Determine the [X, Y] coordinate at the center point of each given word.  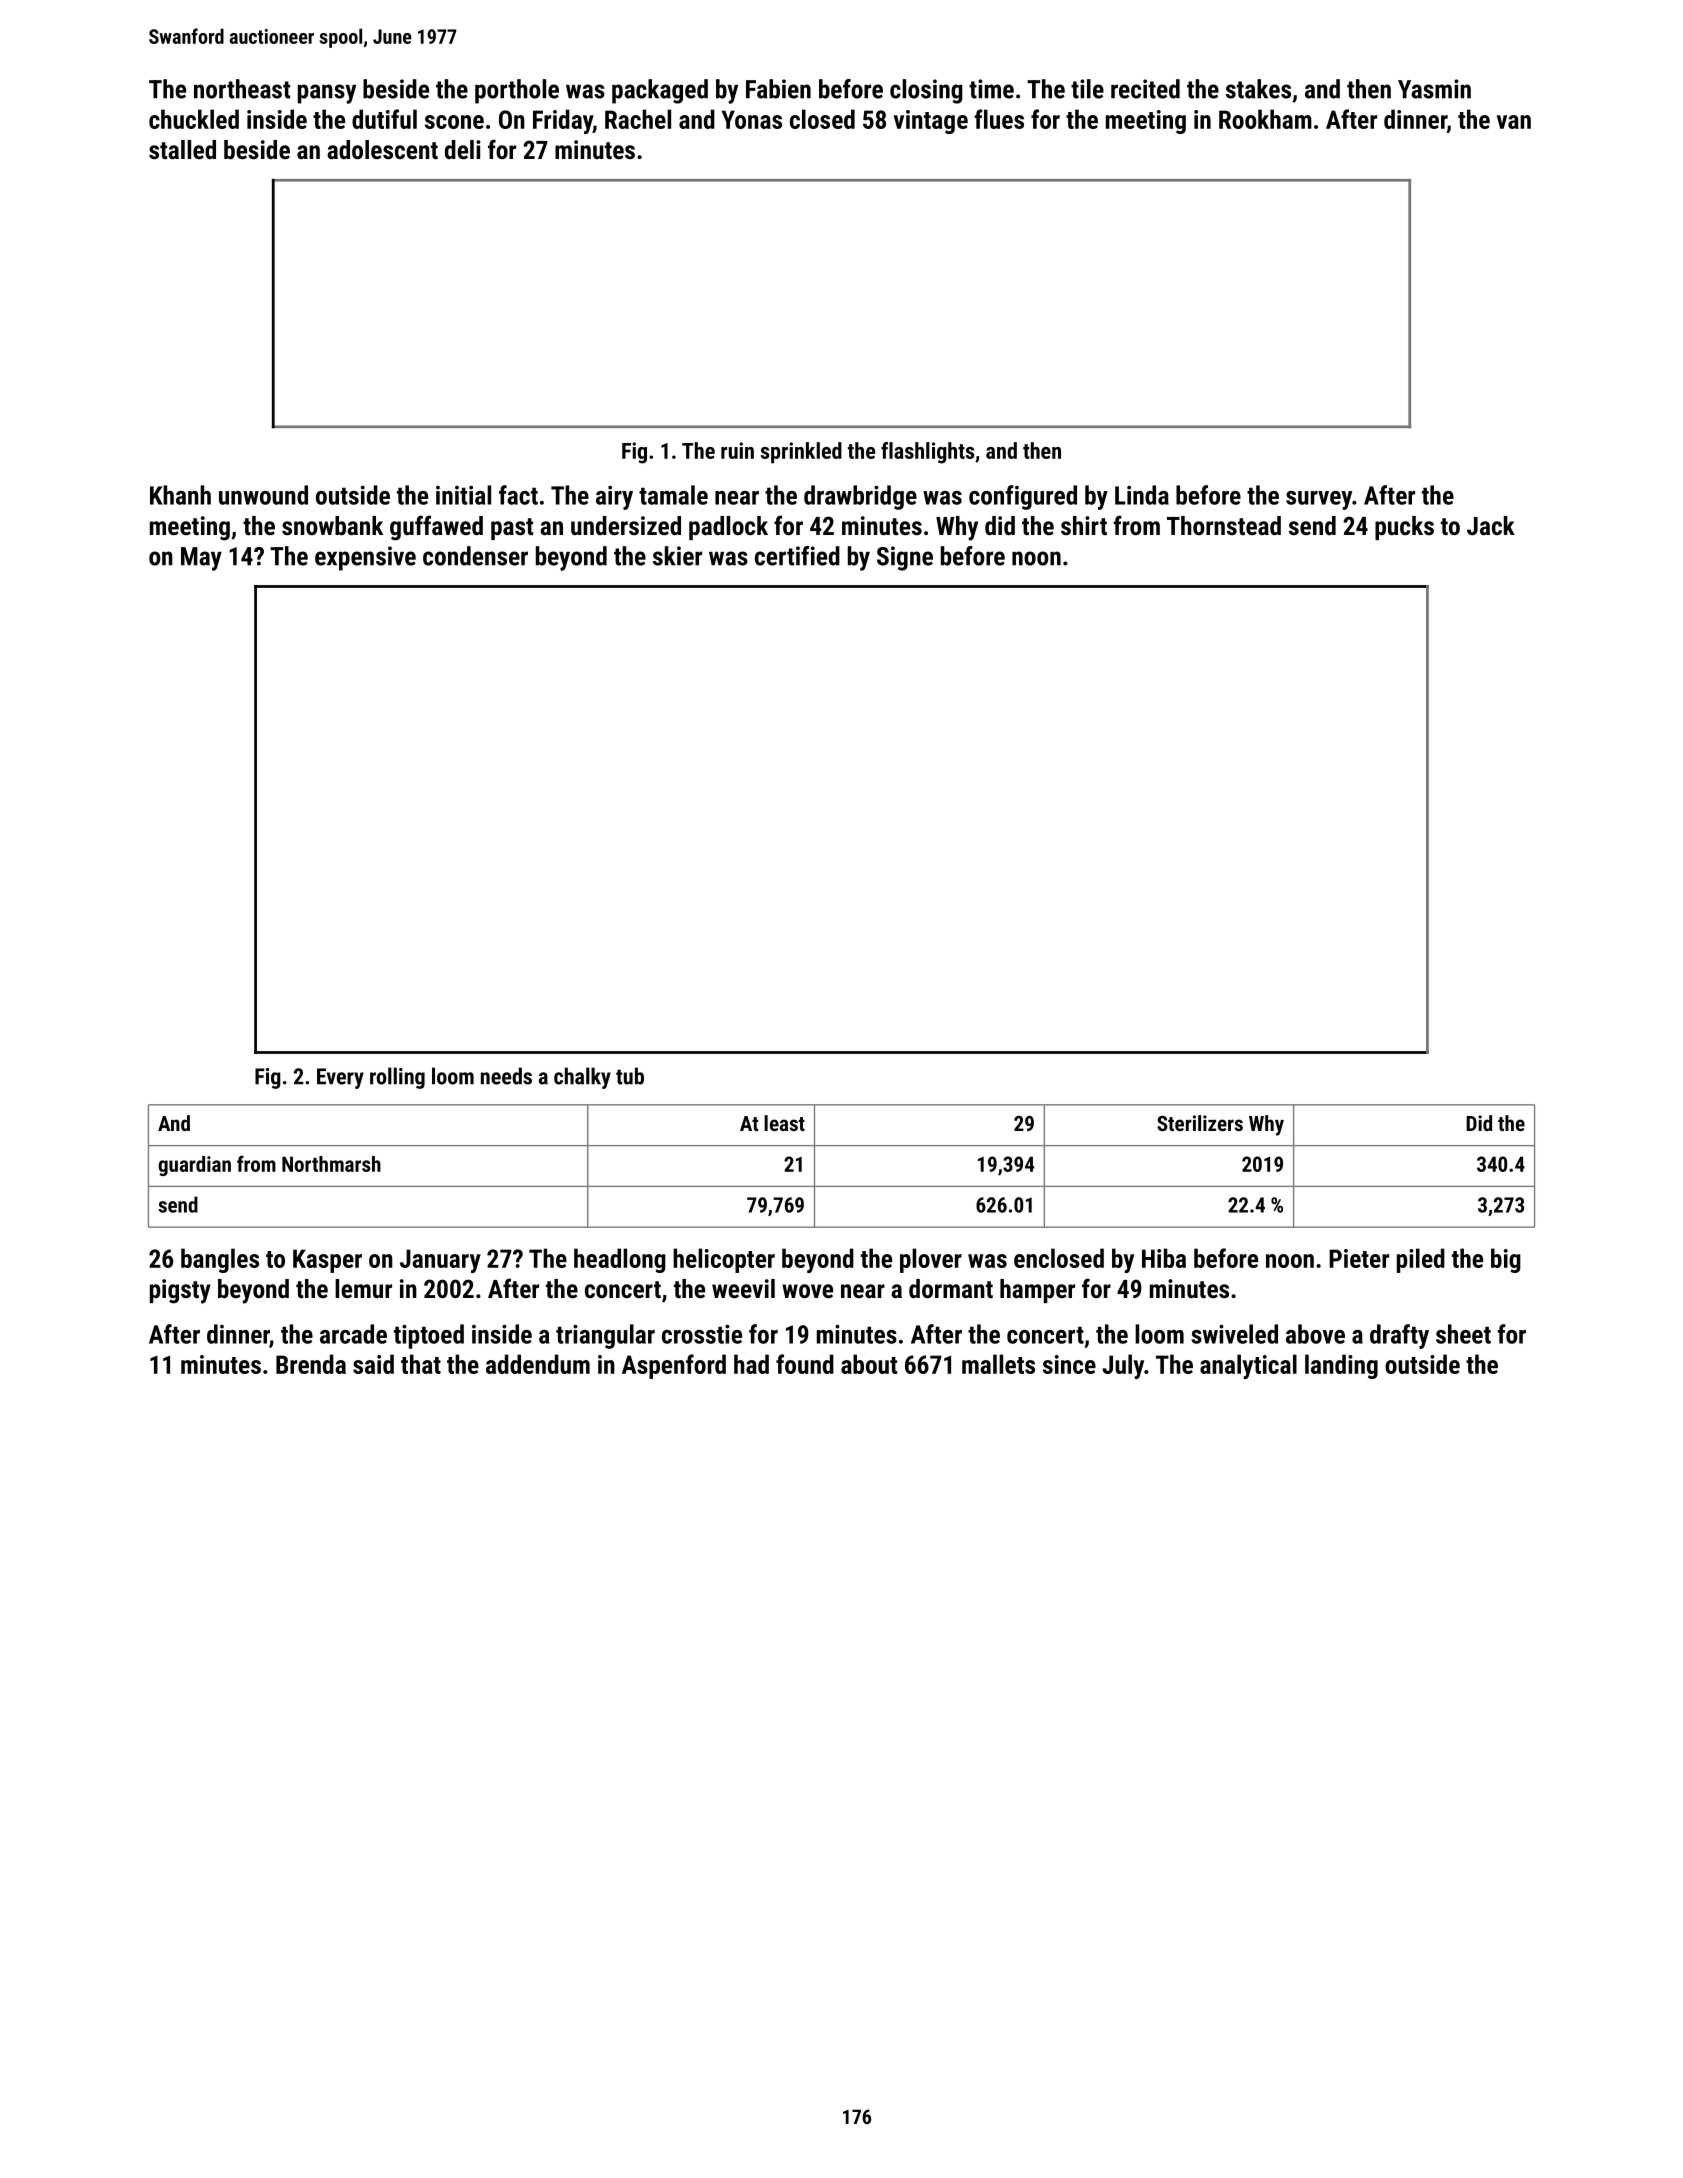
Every [340, 1078]
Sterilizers [1200, 1123]
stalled [182, 149]
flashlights [927, 453]
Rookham [1265, 119]
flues [999, 119]
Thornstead [1224, 525]
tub [630, 1076]
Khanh [180, 495]
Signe [905, 558]
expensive [365, 558]
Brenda [311, 1364]
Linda [1142, 495]
